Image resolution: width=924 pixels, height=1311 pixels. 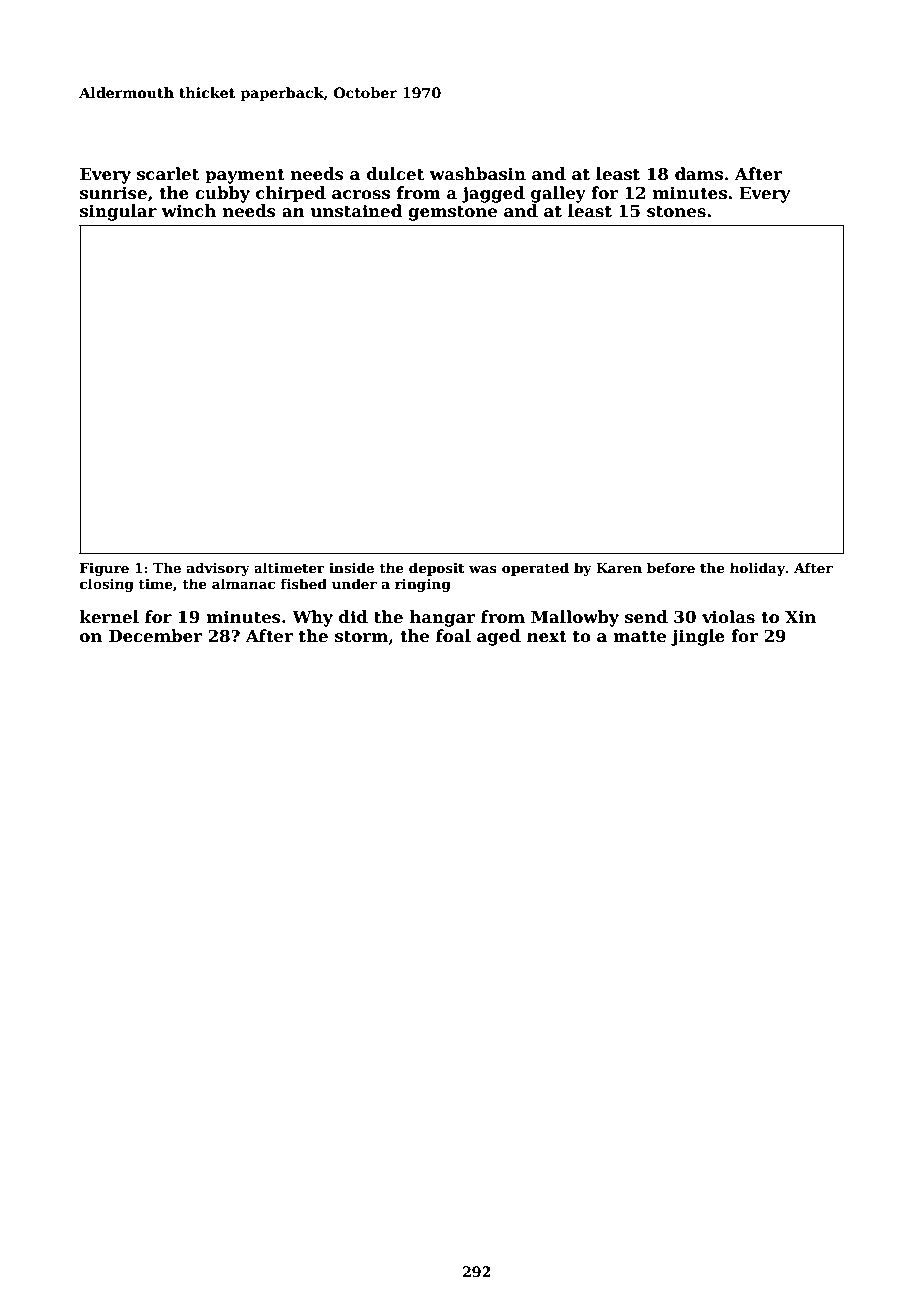 I want to click on unstained, so click(x=356, y=211).
